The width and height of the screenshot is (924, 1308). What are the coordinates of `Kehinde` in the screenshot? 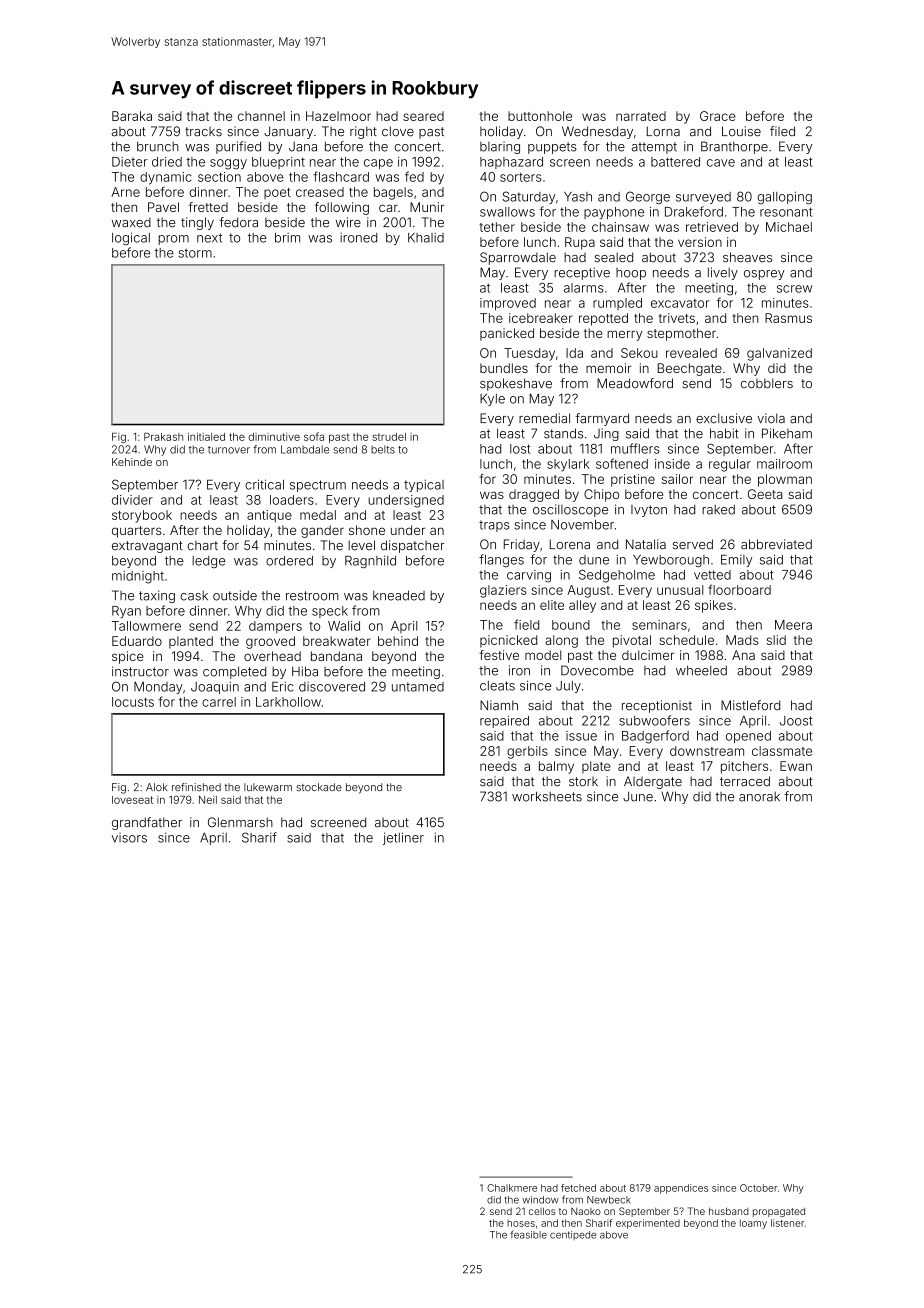 It's located at (132, 462).
